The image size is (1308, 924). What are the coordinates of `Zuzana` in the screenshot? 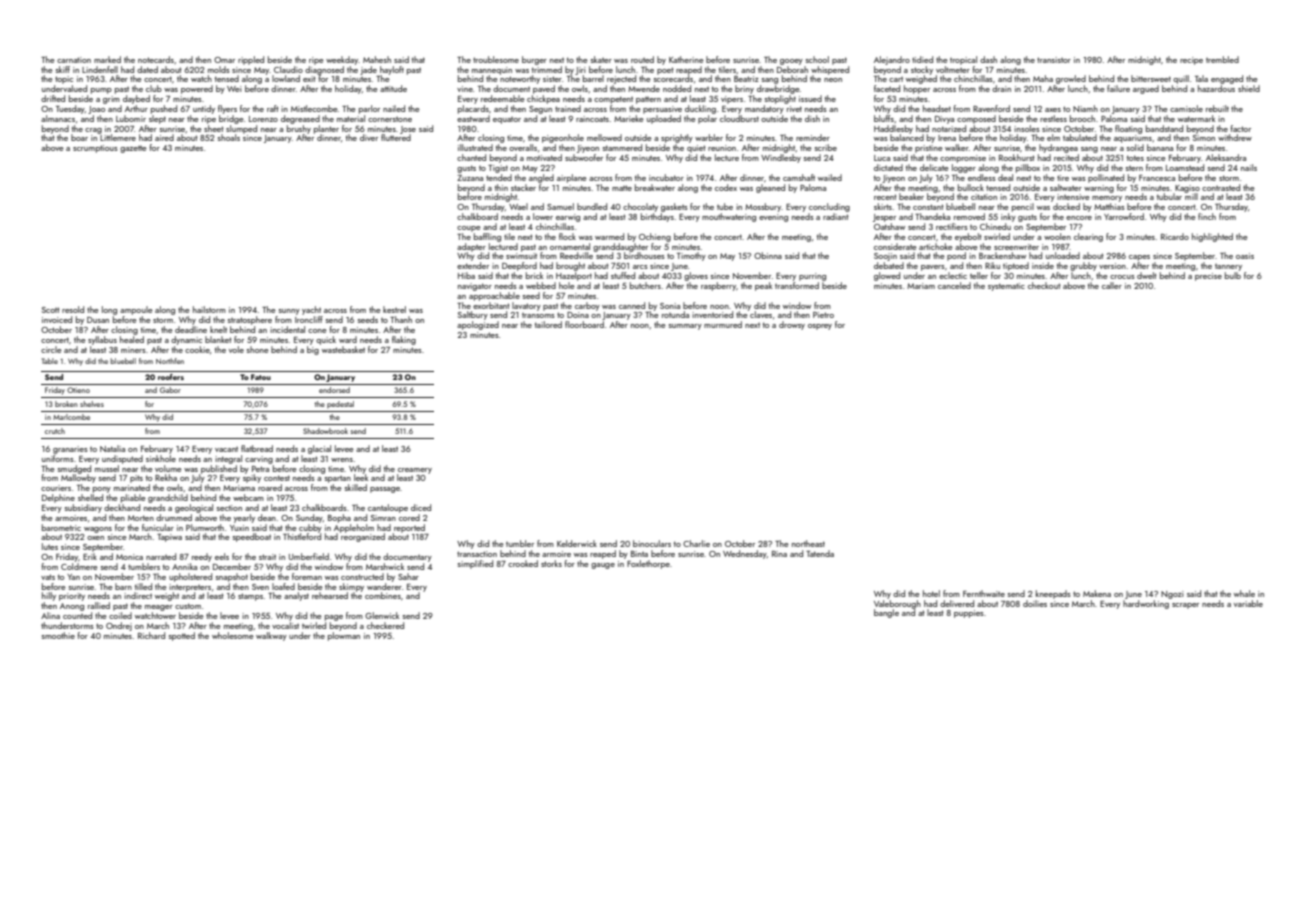 It's located at (470, 178).
